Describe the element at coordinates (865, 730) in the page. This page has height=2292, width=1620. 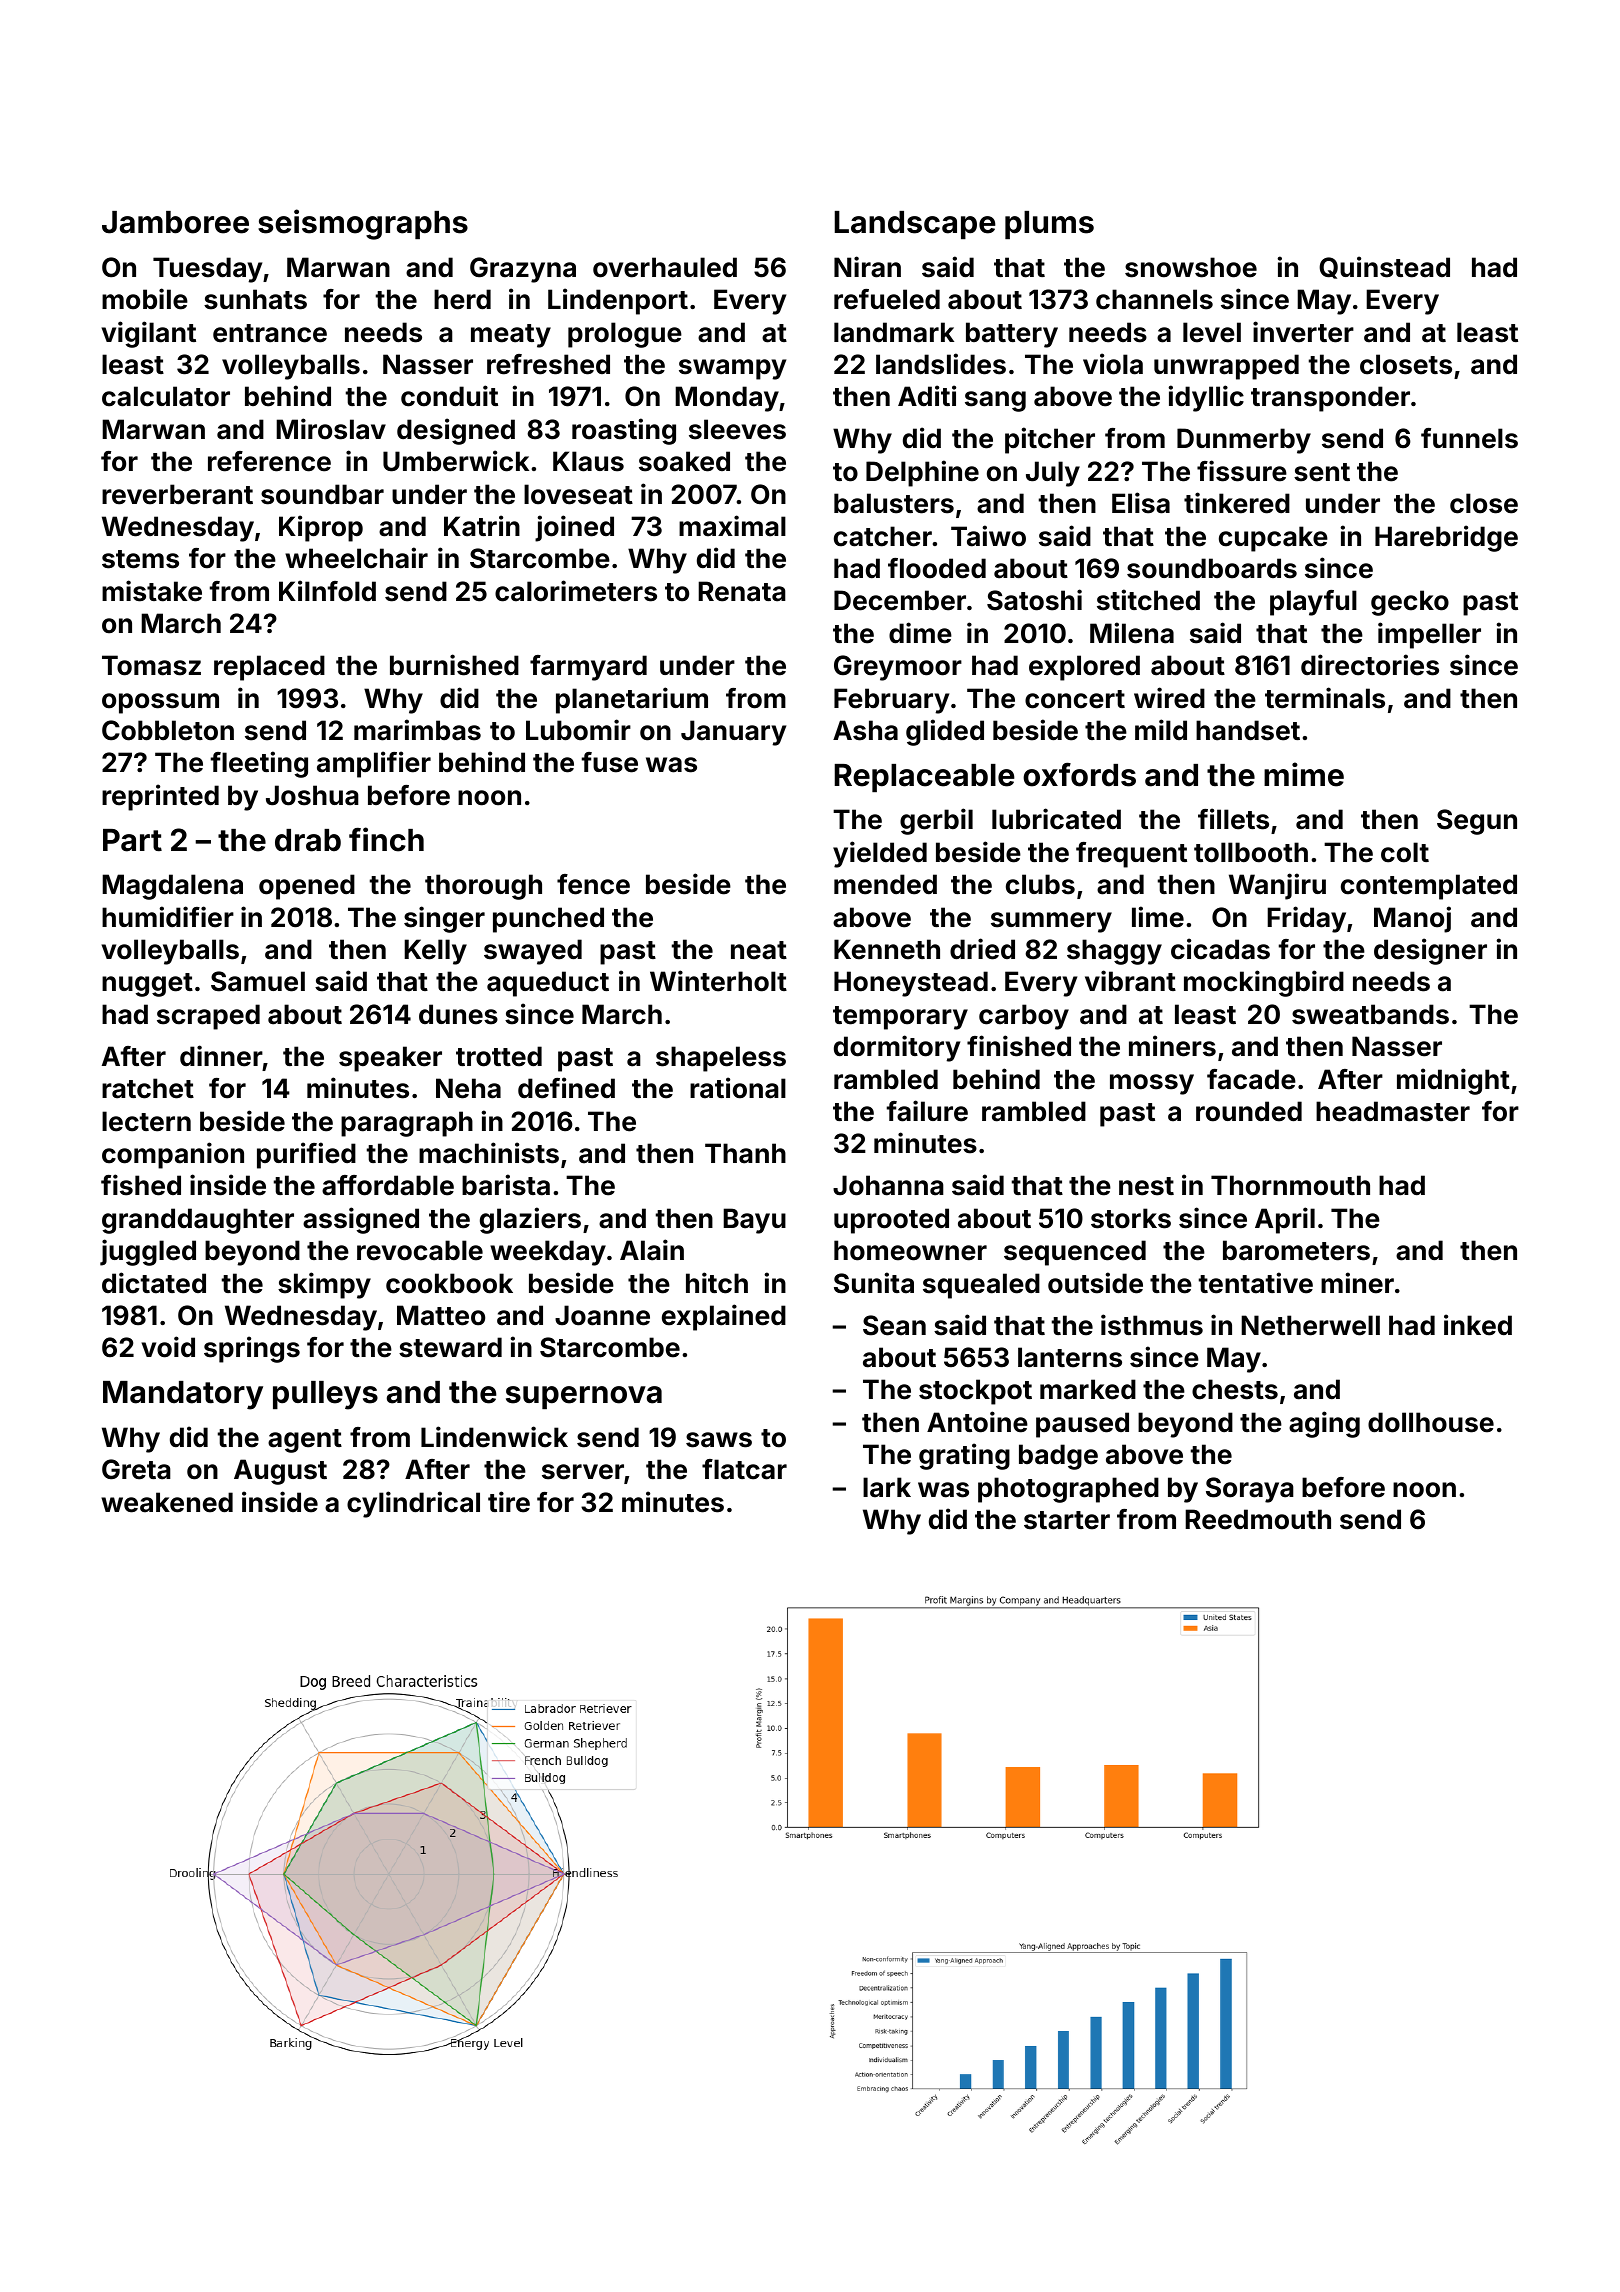
I see `Asha` at that location.
